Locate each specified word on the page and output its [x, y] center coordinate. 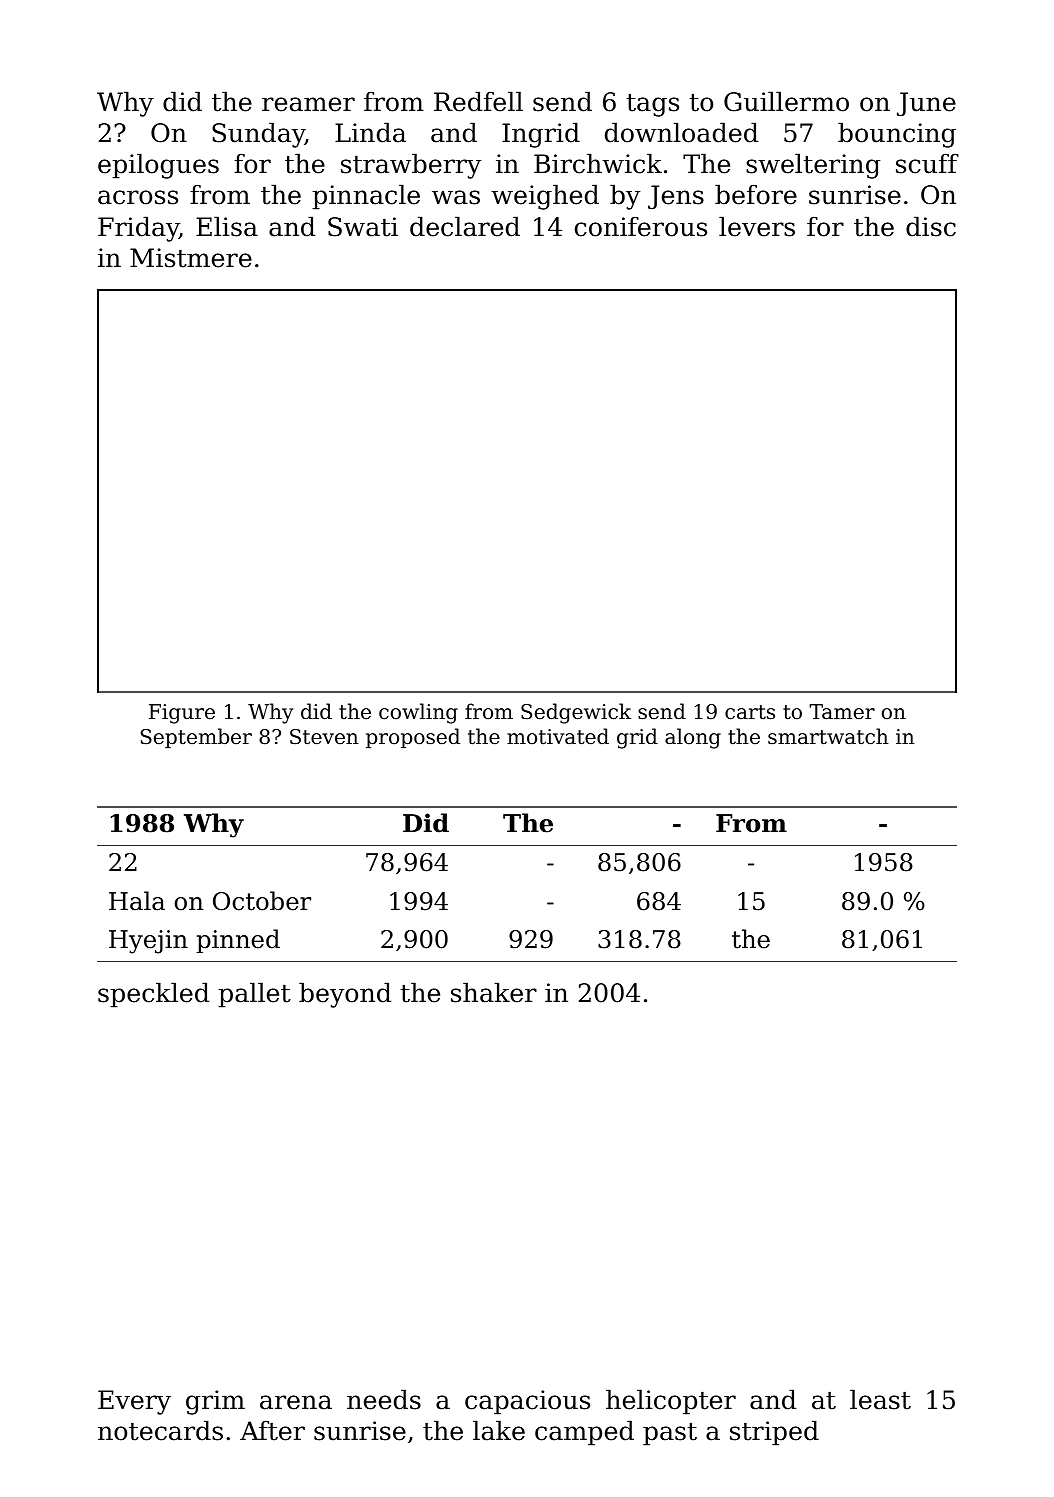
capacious [527, 1402]
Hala [137, 901]
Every [134, 1402]
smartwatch [828, 736]
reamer [308, 104]
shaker [494, 992]
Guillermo [786, 101]
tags [652, 105]
